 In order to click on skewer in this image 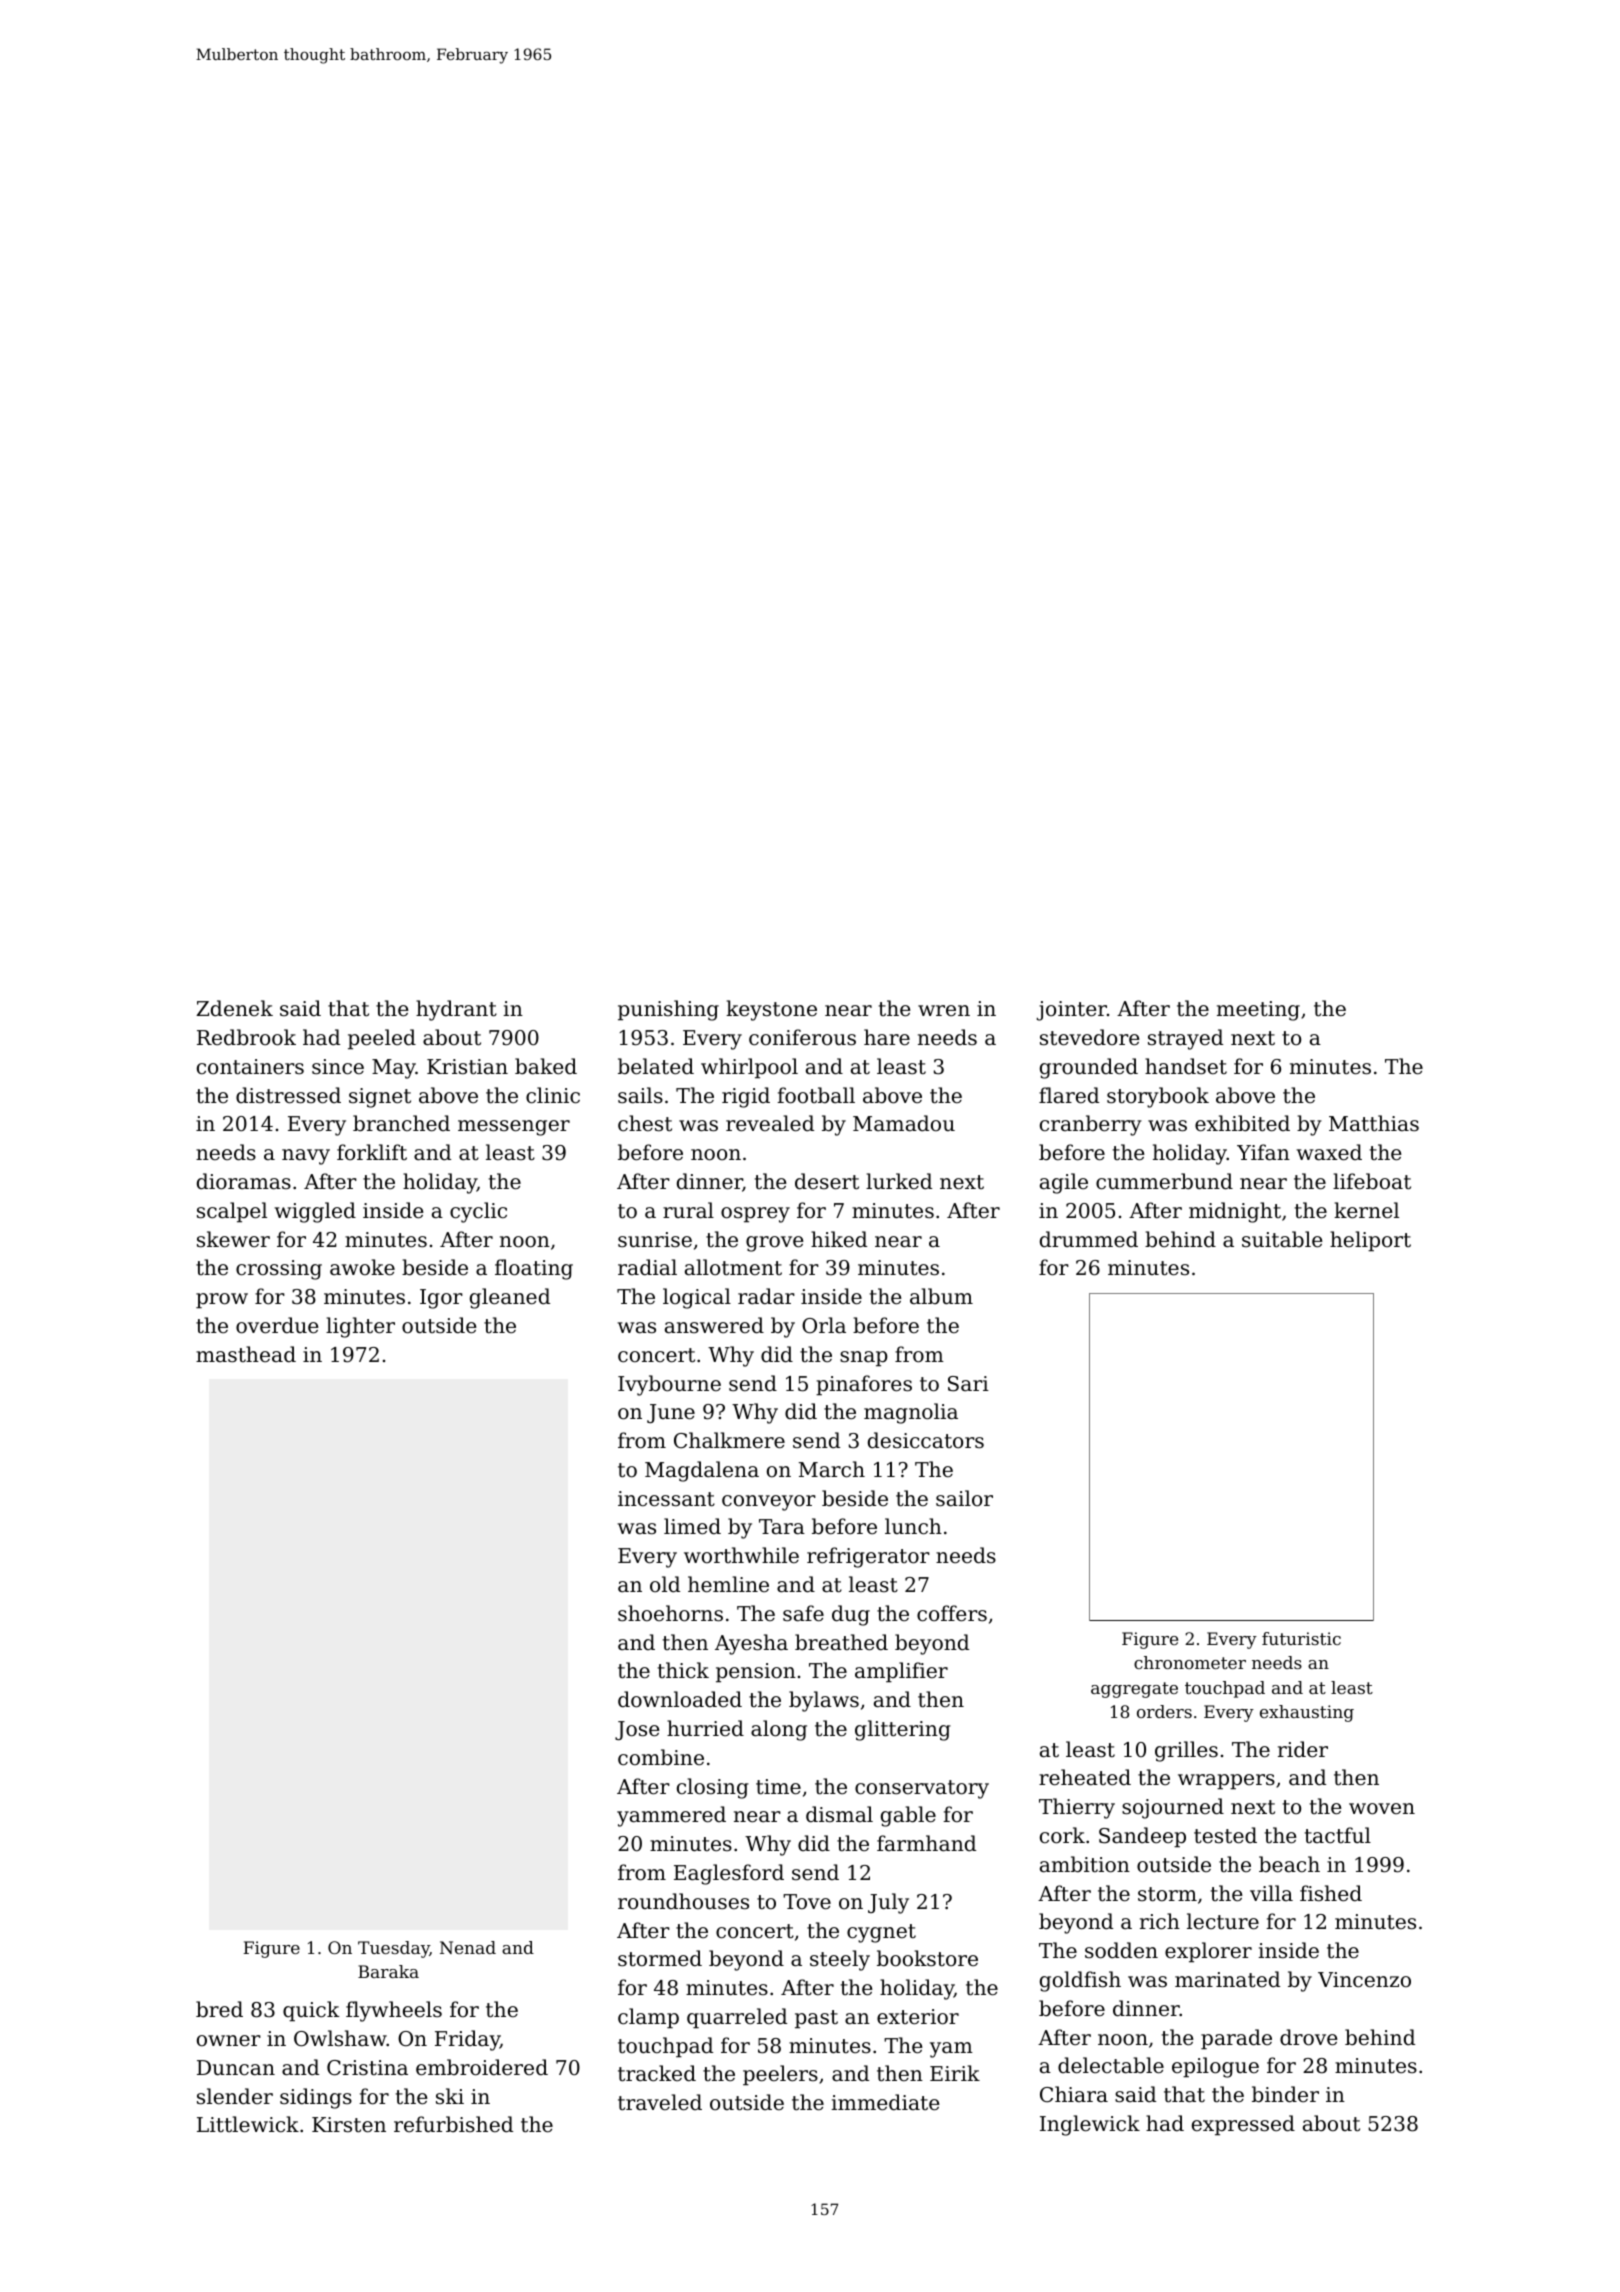, I will do `click(233, 1239)`.
